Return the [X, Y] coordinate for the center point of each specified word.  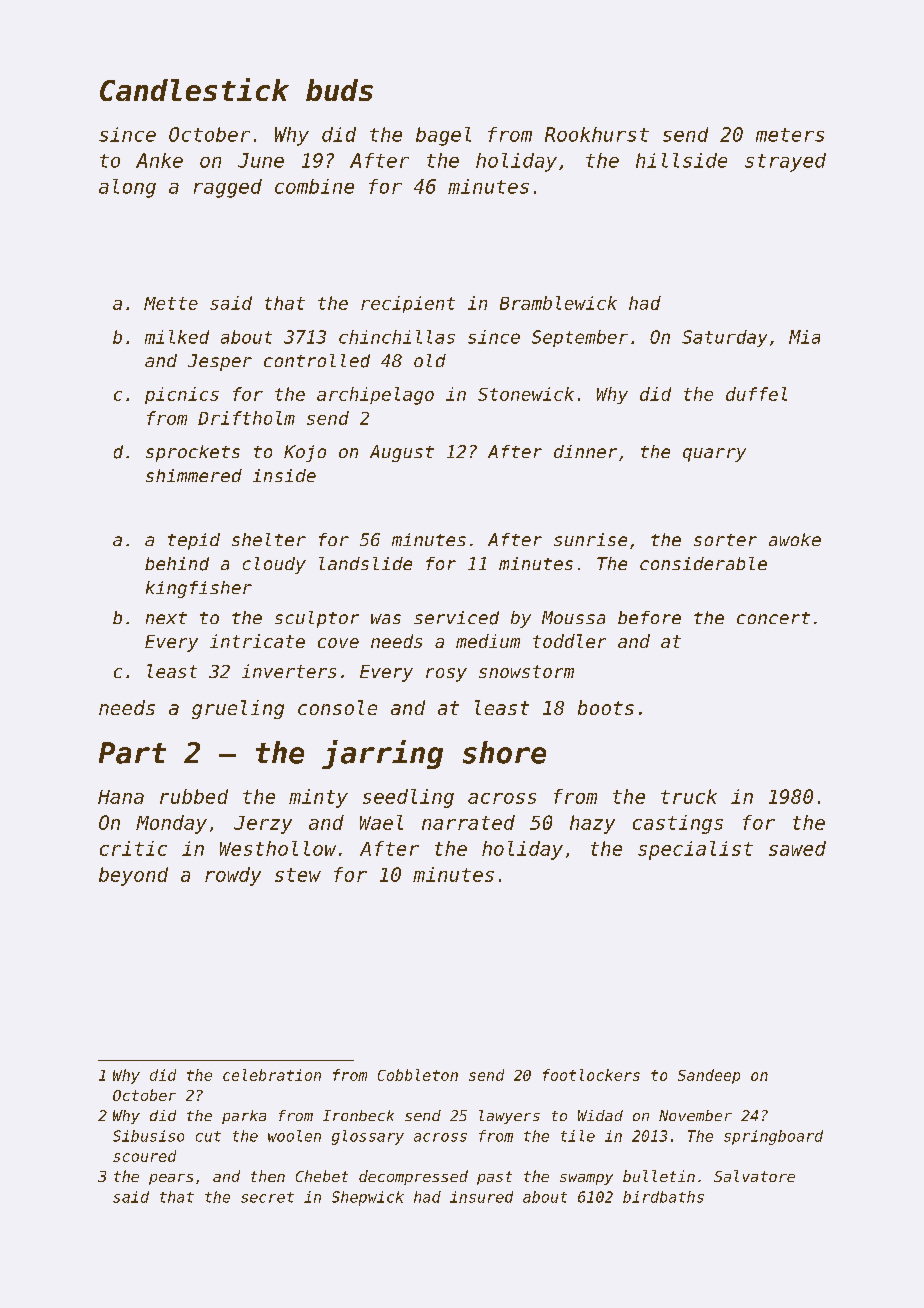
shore [504, 752]
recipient [408, 304]
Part [132, 753]
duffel [756, 394]
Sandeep [709, 1076]
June [261, 160]
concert [773, 618]
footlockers [591, 1075]
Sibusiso [148, 1136]
